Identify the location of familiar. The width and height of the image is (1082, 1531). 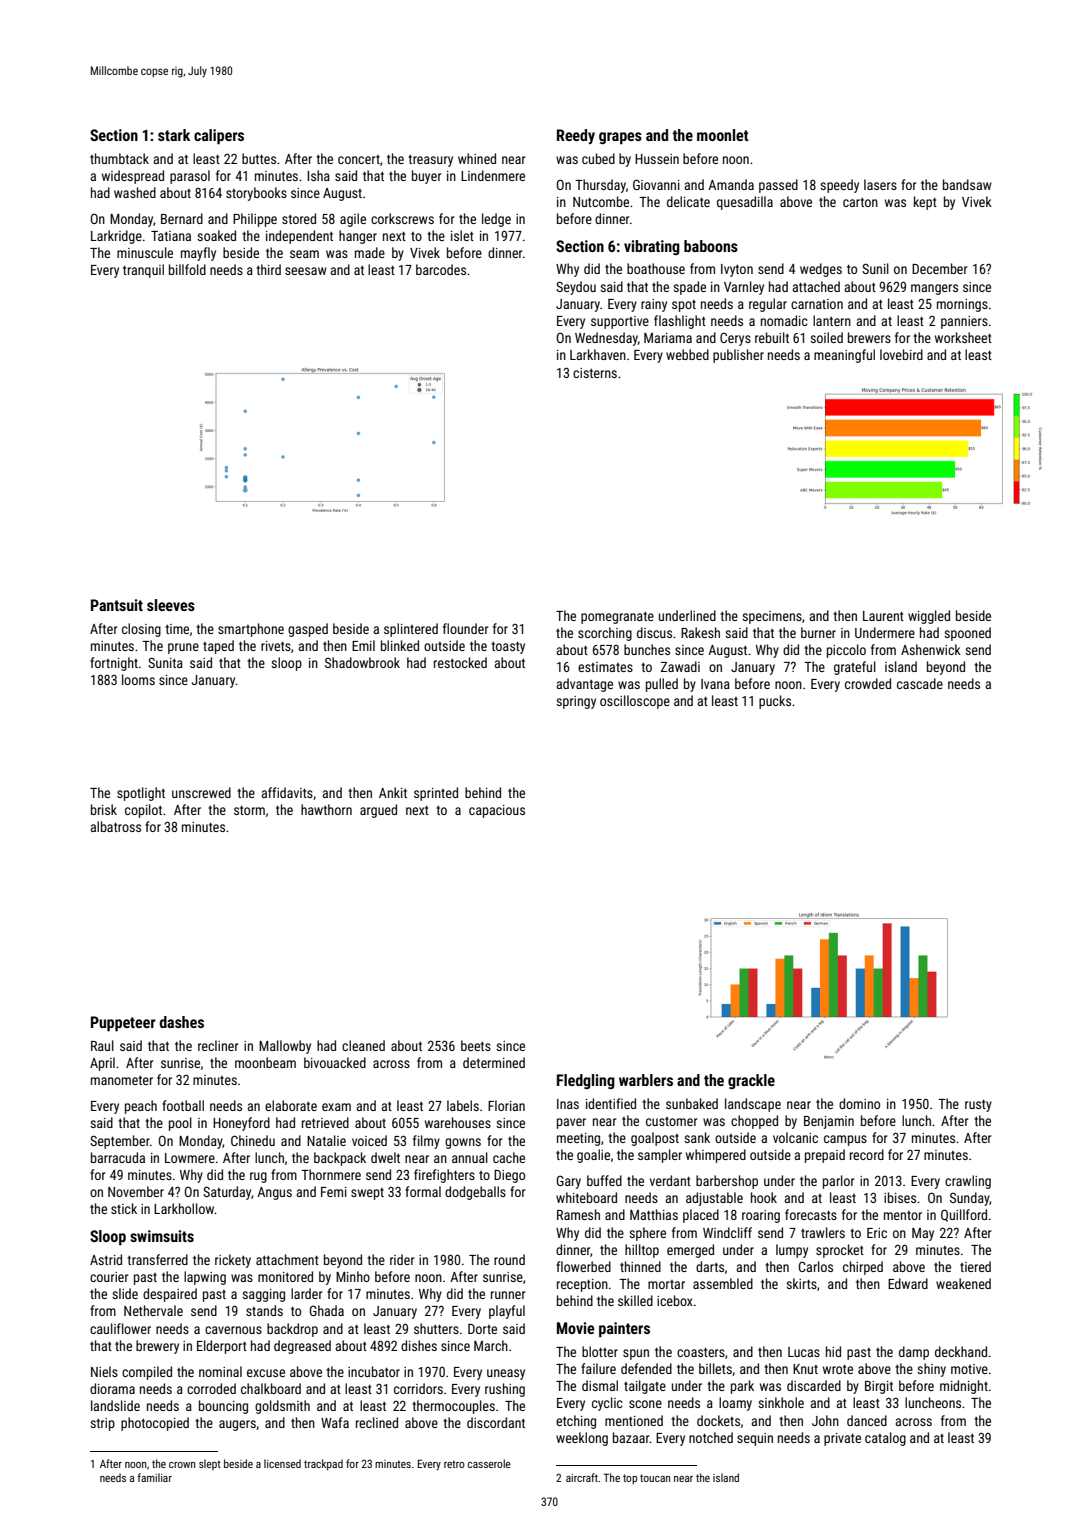
(154, 1477).
